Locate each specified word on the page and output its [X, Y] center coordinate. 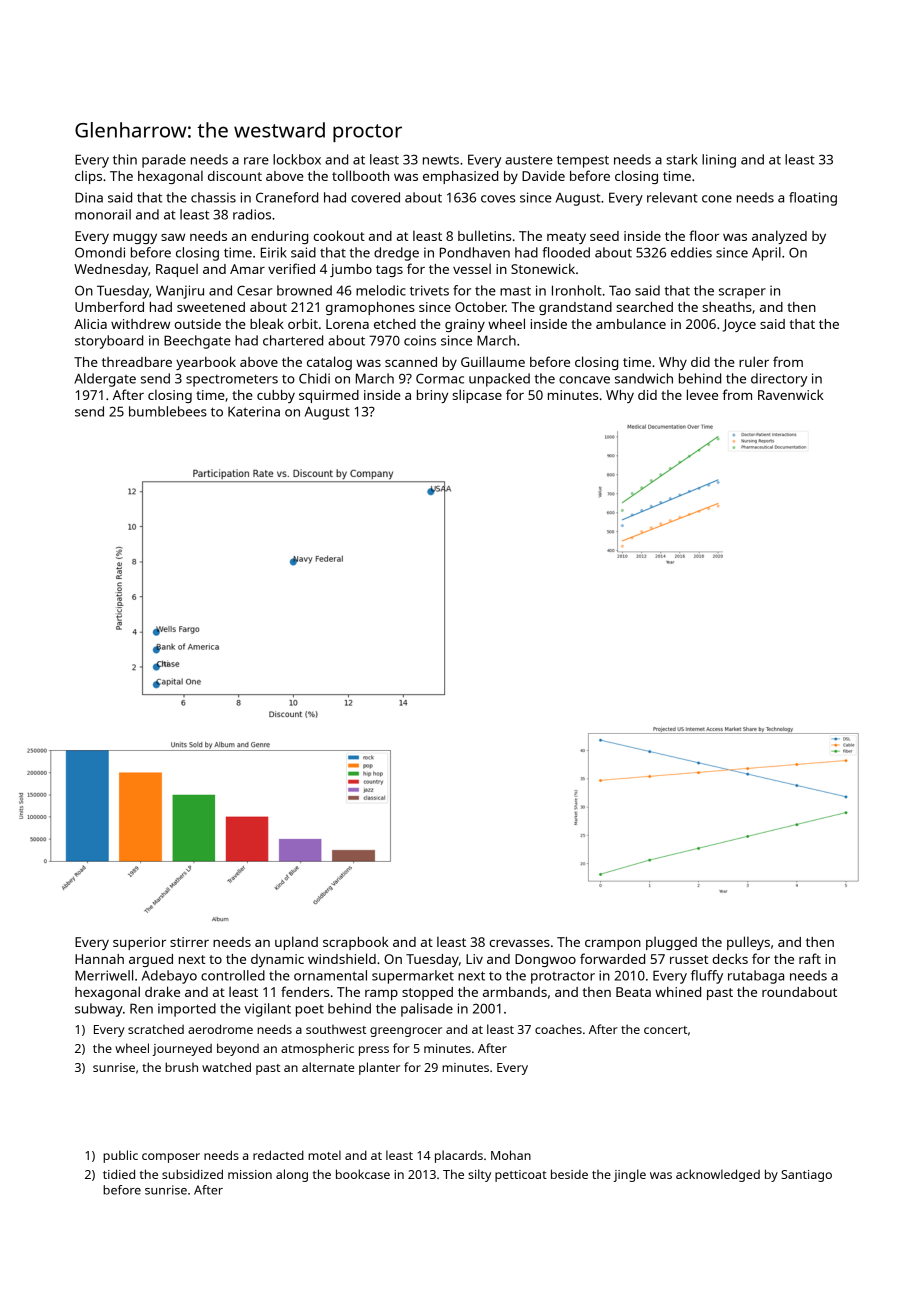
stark [682, 159]
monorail [103, 214]
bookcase [363, 1174]
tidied [119, 1174]
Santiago [806, 1176]
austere [529, 160]
